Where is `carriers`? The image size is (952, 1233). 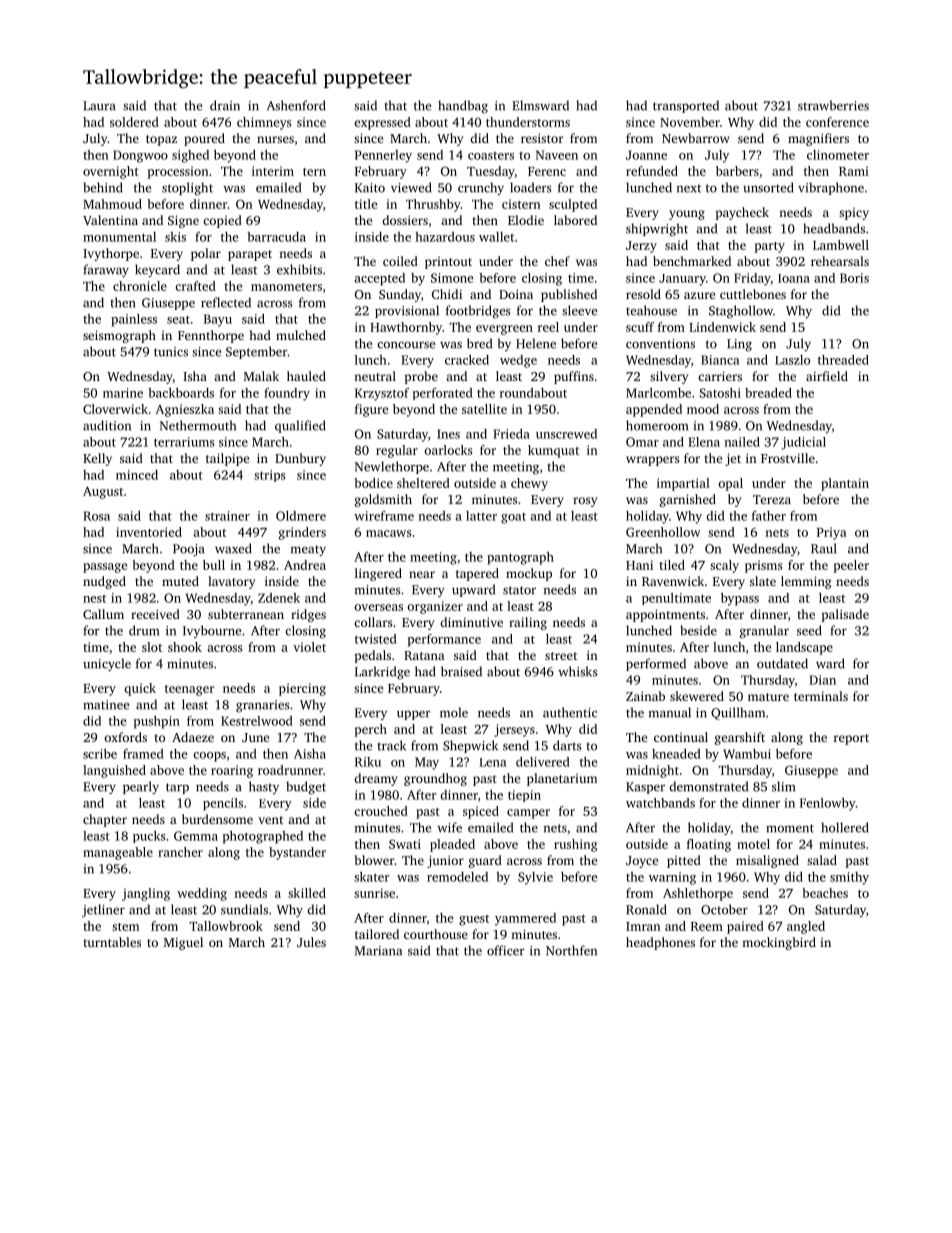
carriers is located at coordinates (720, 376).
